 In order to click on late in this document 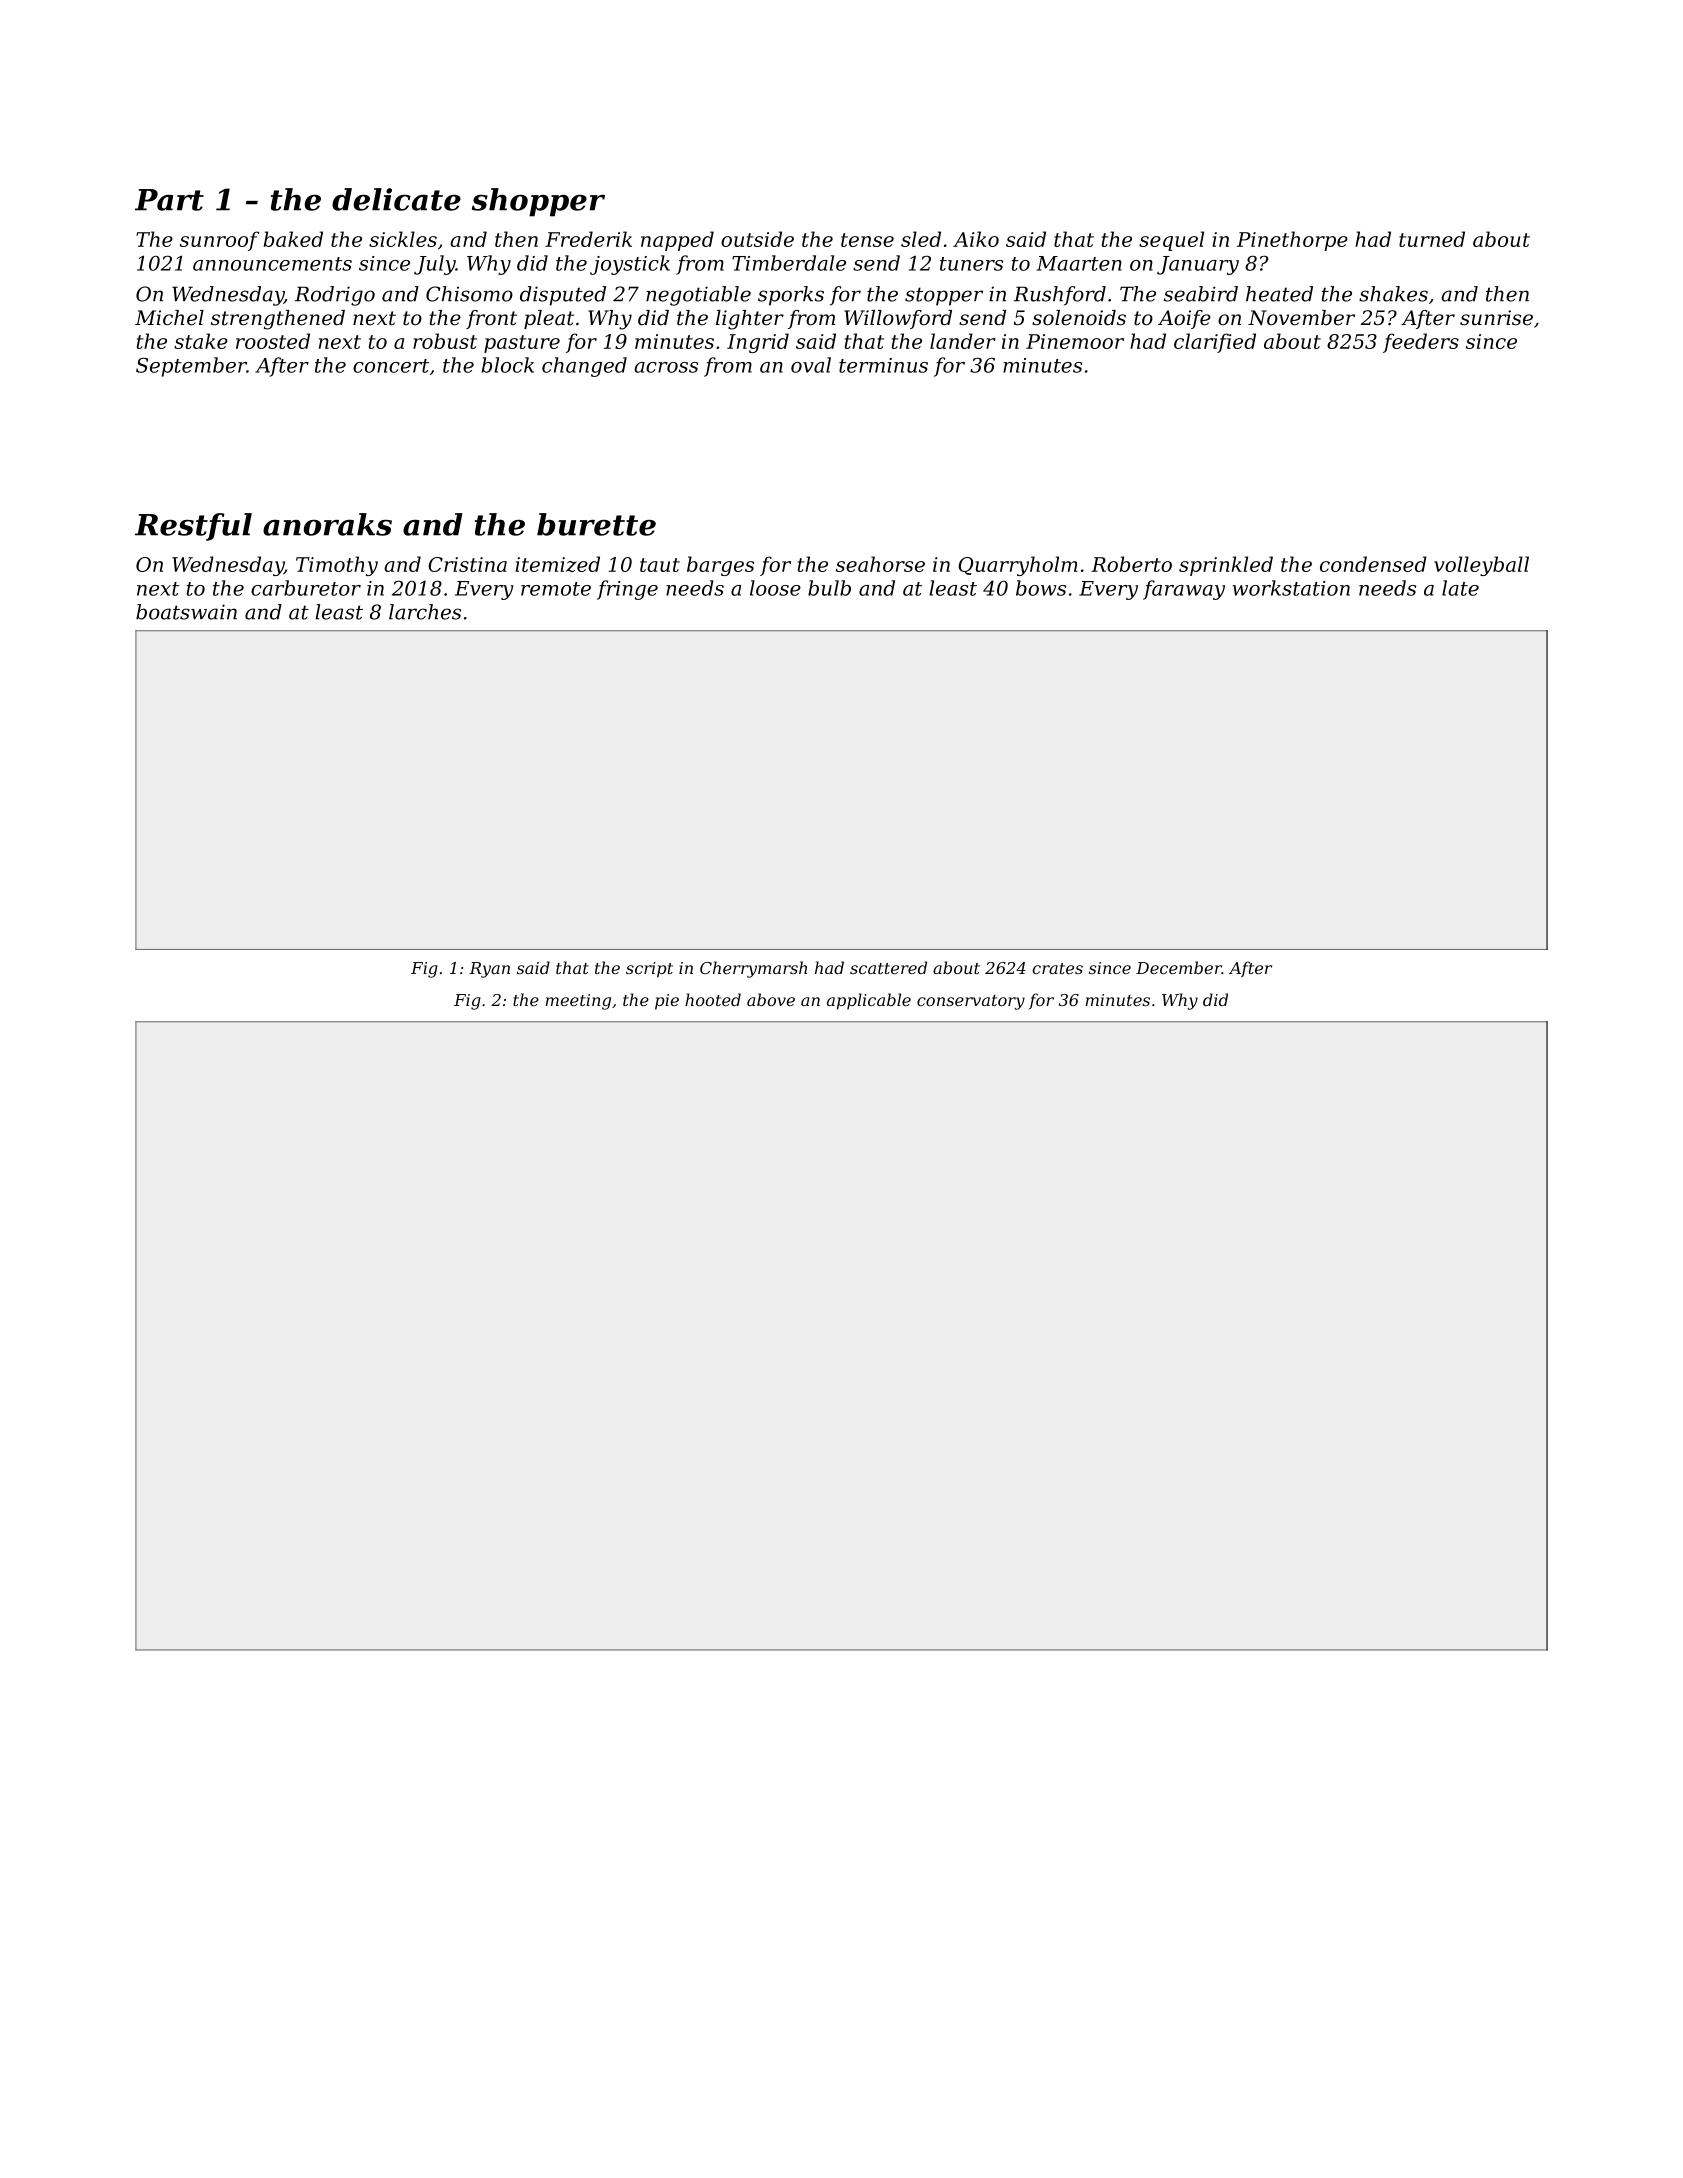, I will do `click(1460, 588)`.
